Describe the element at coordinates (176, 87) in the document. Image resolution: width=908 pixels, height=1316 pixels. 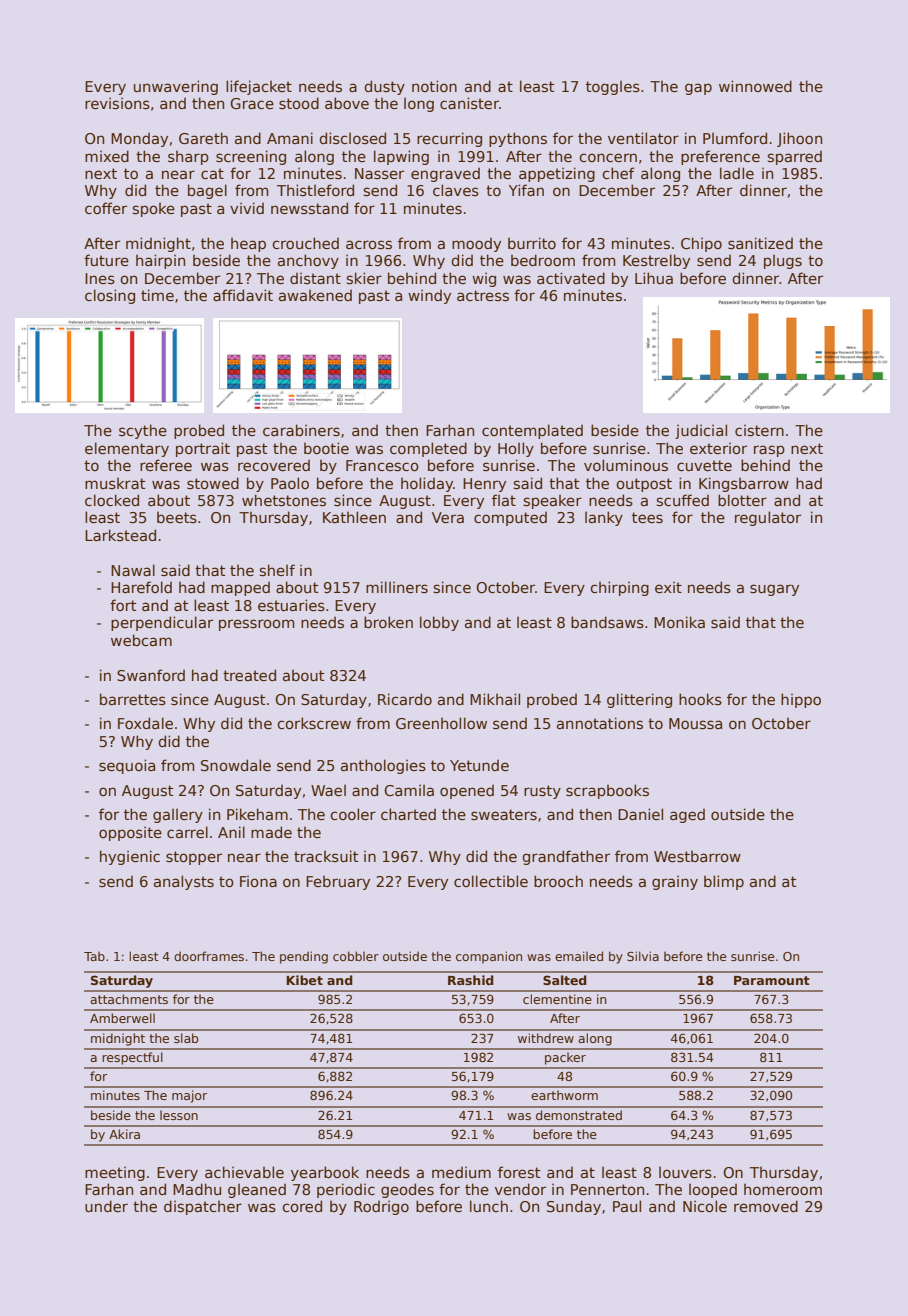
I see `unwavering` at that location.
